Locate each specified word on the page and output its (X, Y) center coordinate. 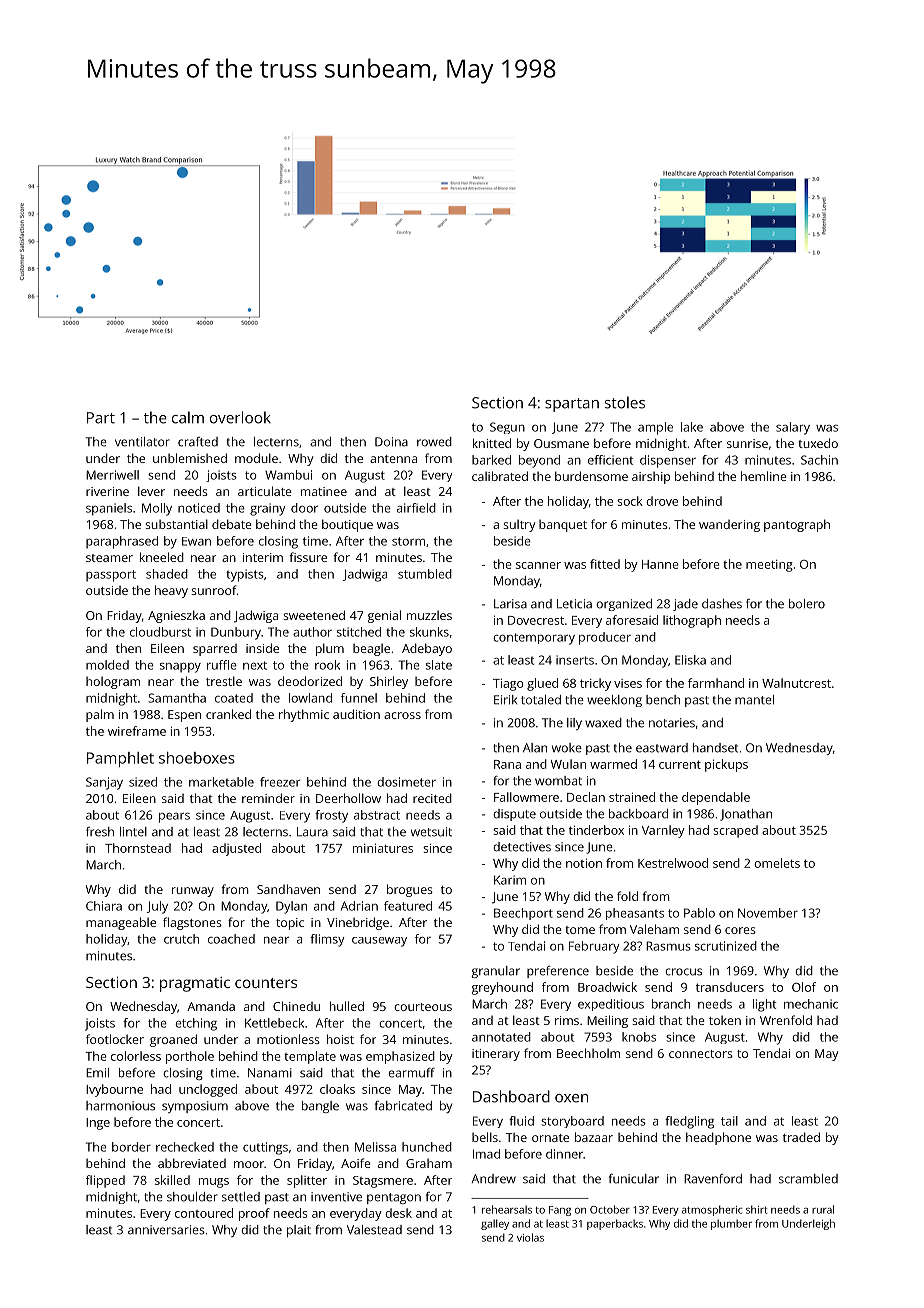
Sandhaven (288, 889)
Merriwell (112, 475)
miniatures (383, 848)
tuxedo (818, 443)
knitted (492, 443)
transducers (730, 987)
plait (299, 1231)
